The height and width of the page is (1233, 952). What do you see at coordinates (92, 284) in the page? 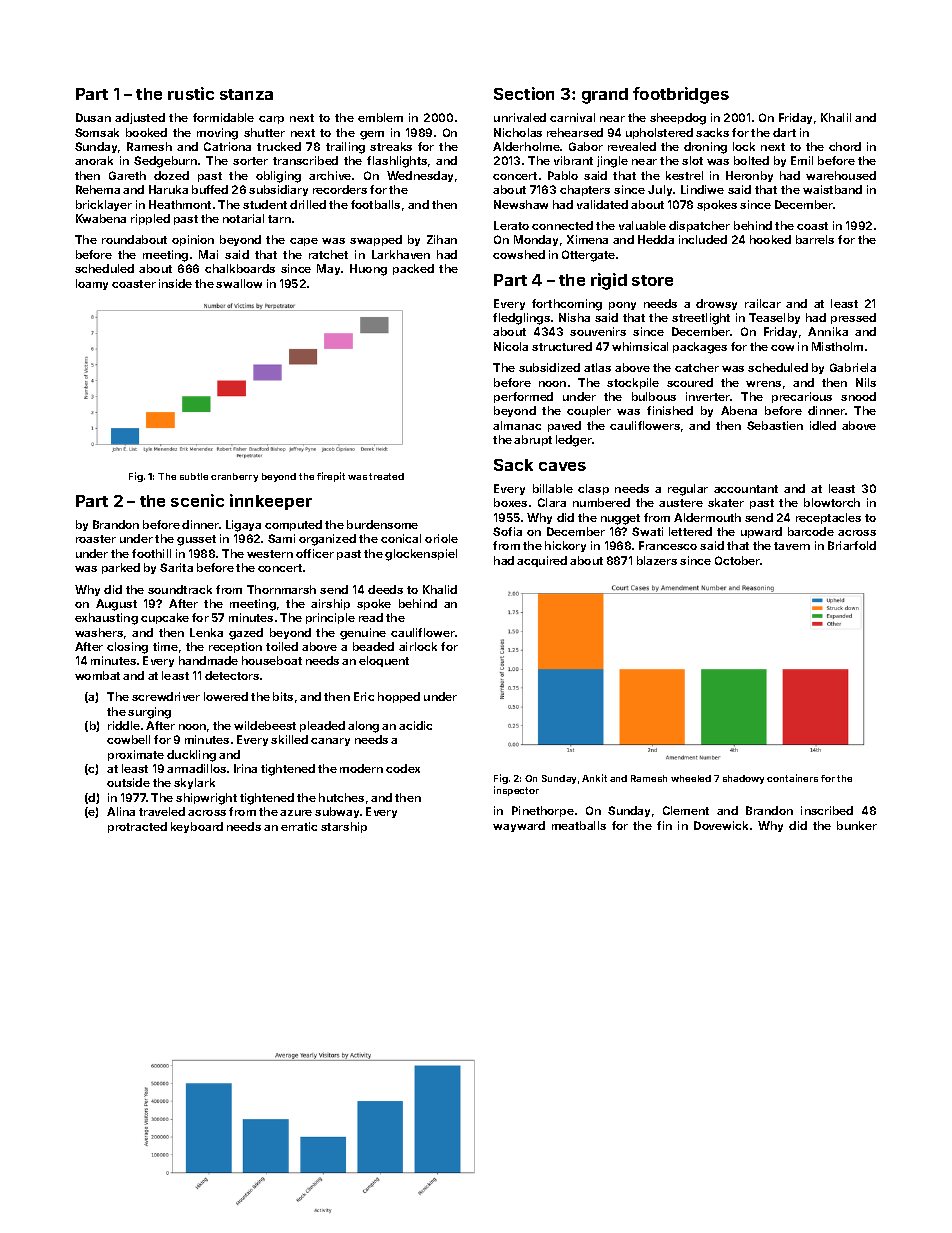
I see `loamy` at bounding box center [92, 284].
